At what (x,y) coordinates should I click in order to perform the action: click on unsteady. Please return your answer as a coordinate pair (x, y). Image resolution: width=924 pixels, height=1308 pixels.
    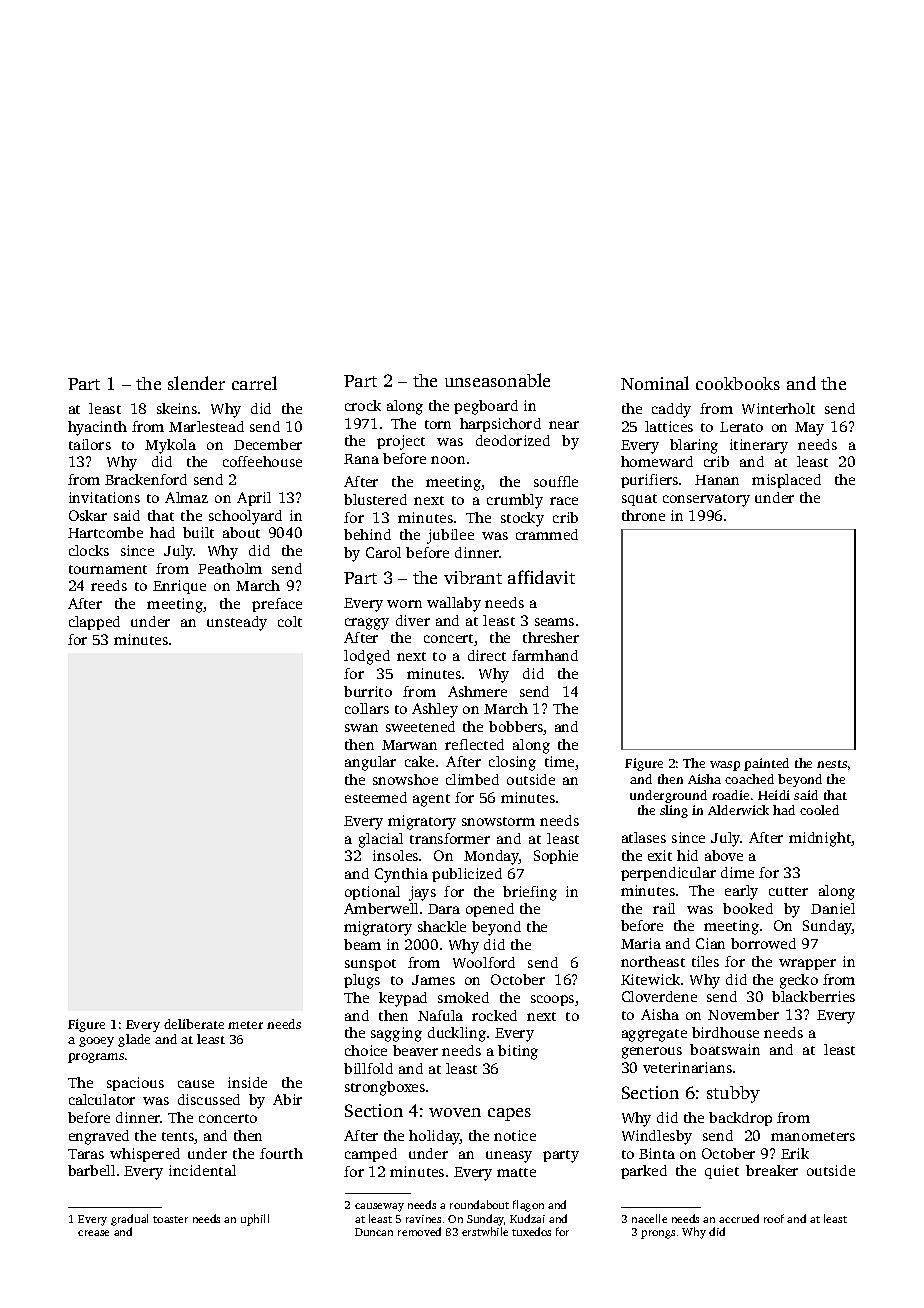
    Looking at the image, I should click on (237, 623).
